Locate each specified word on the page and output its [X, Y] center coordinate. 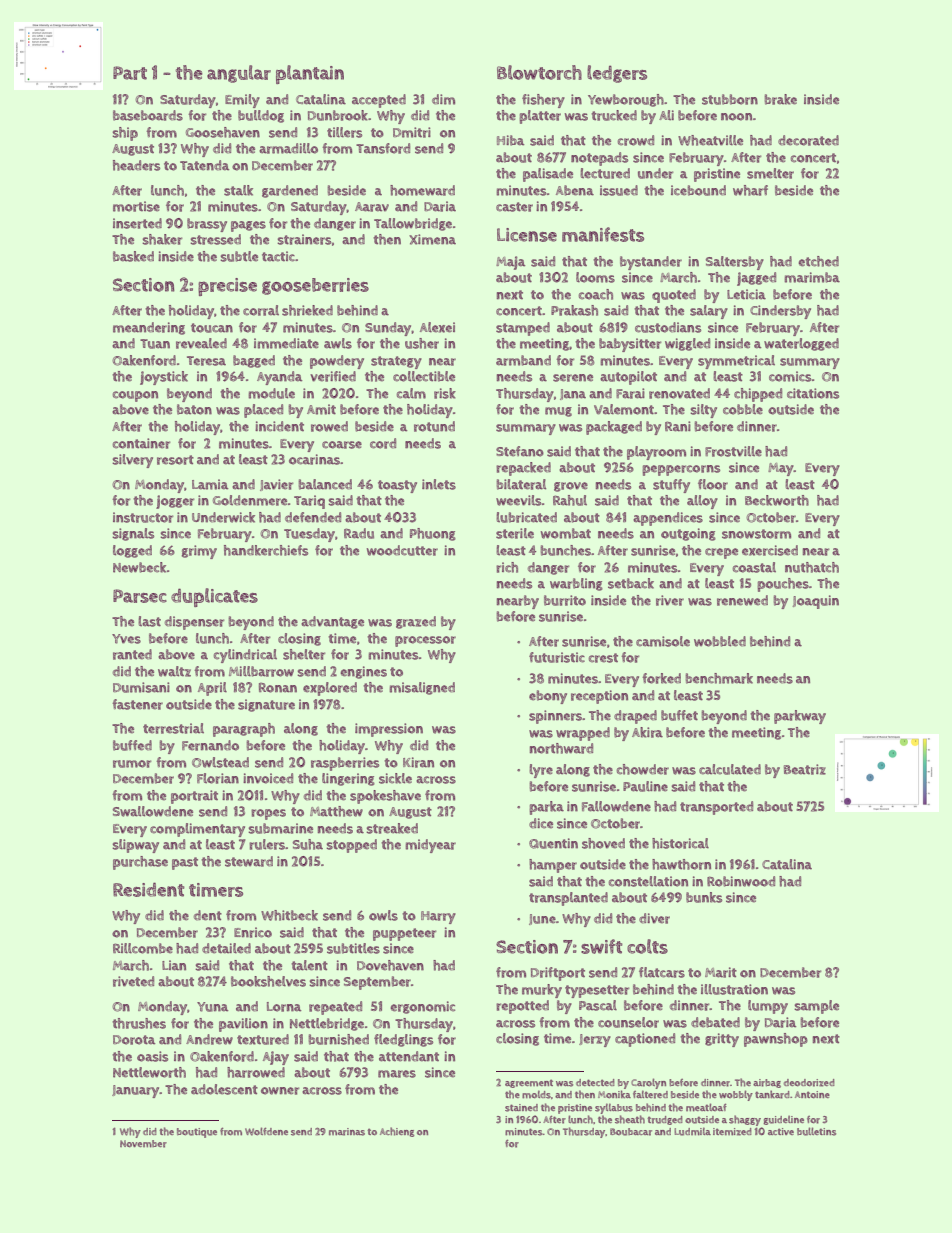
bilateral [521, 484]
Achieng [397, 1132]
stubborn [730, 99]
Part [130, 73]
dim [443, 99]
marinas [347, 1132]
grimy [199, 552]
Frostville [733, 451]
